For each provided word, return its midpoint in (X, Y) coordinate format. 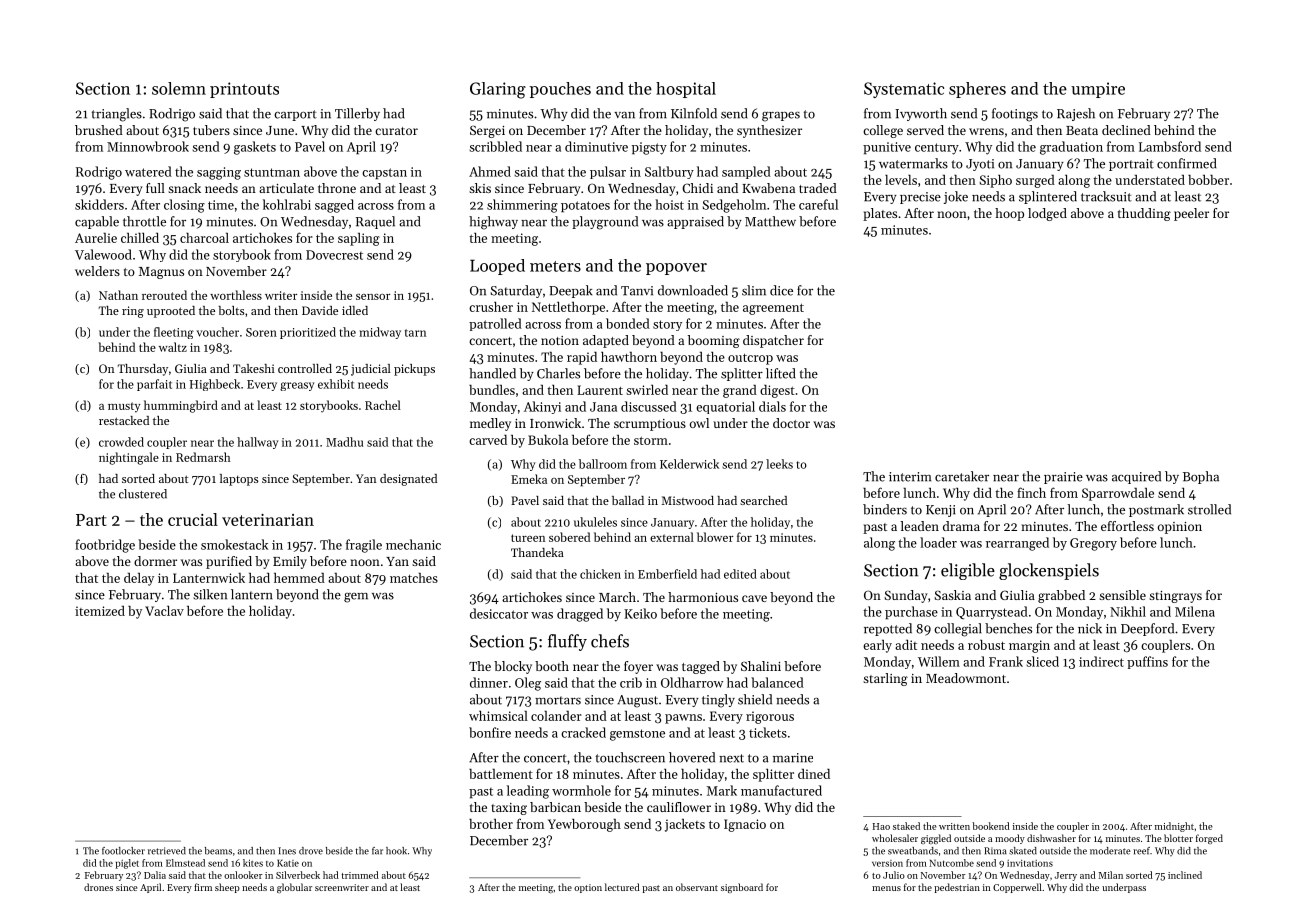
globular (294, 888)
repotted (888, 629)
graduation (1071, 148)
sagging (219, 173)
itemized (100, 611)
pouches (560, 90)
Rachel (383, 405)
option (588, 888)
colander (556, 716)
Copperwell (1017, 888)
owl (699, 423)
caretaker (962, 476)
